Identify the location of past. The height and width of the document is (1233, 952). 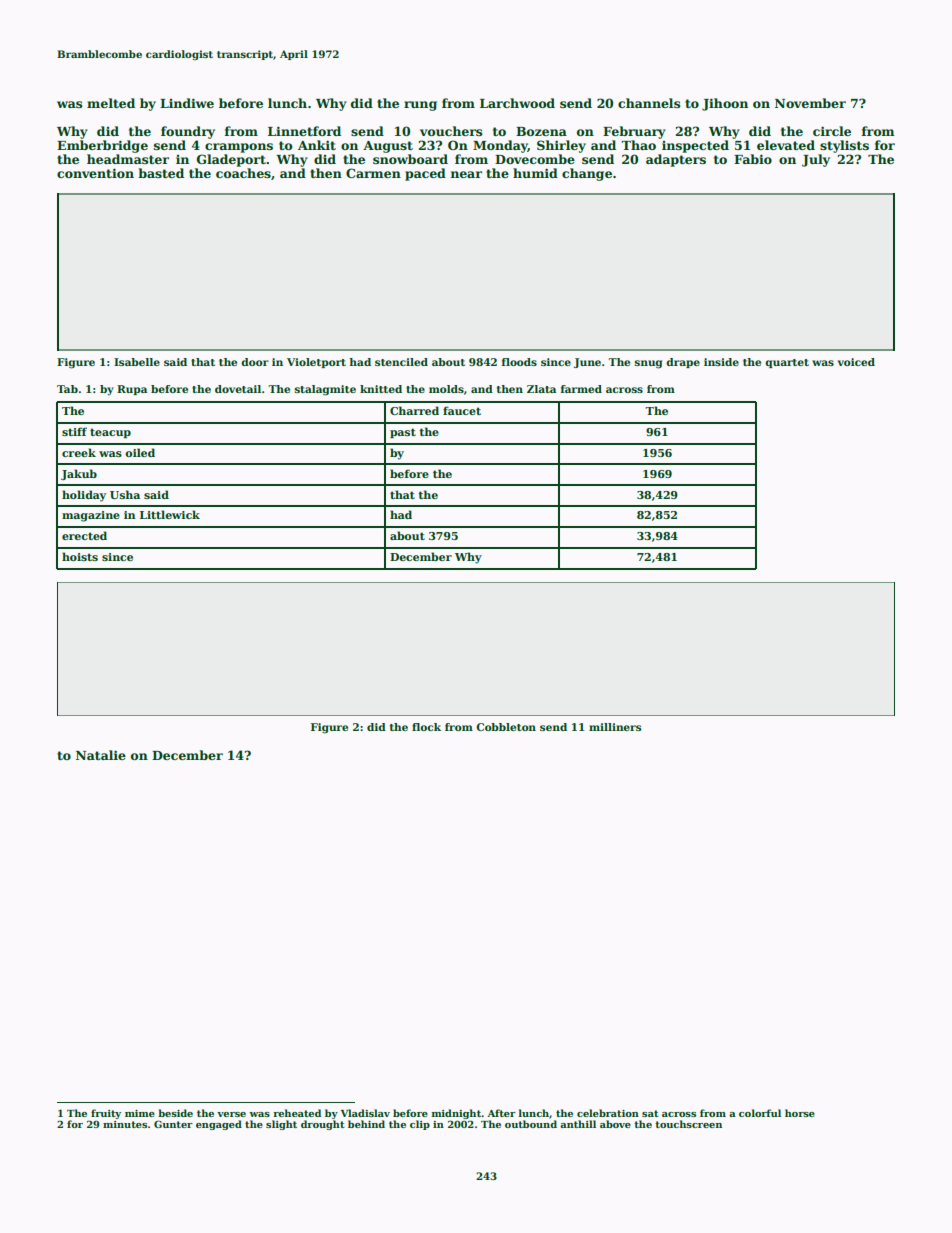
(403, 433).
